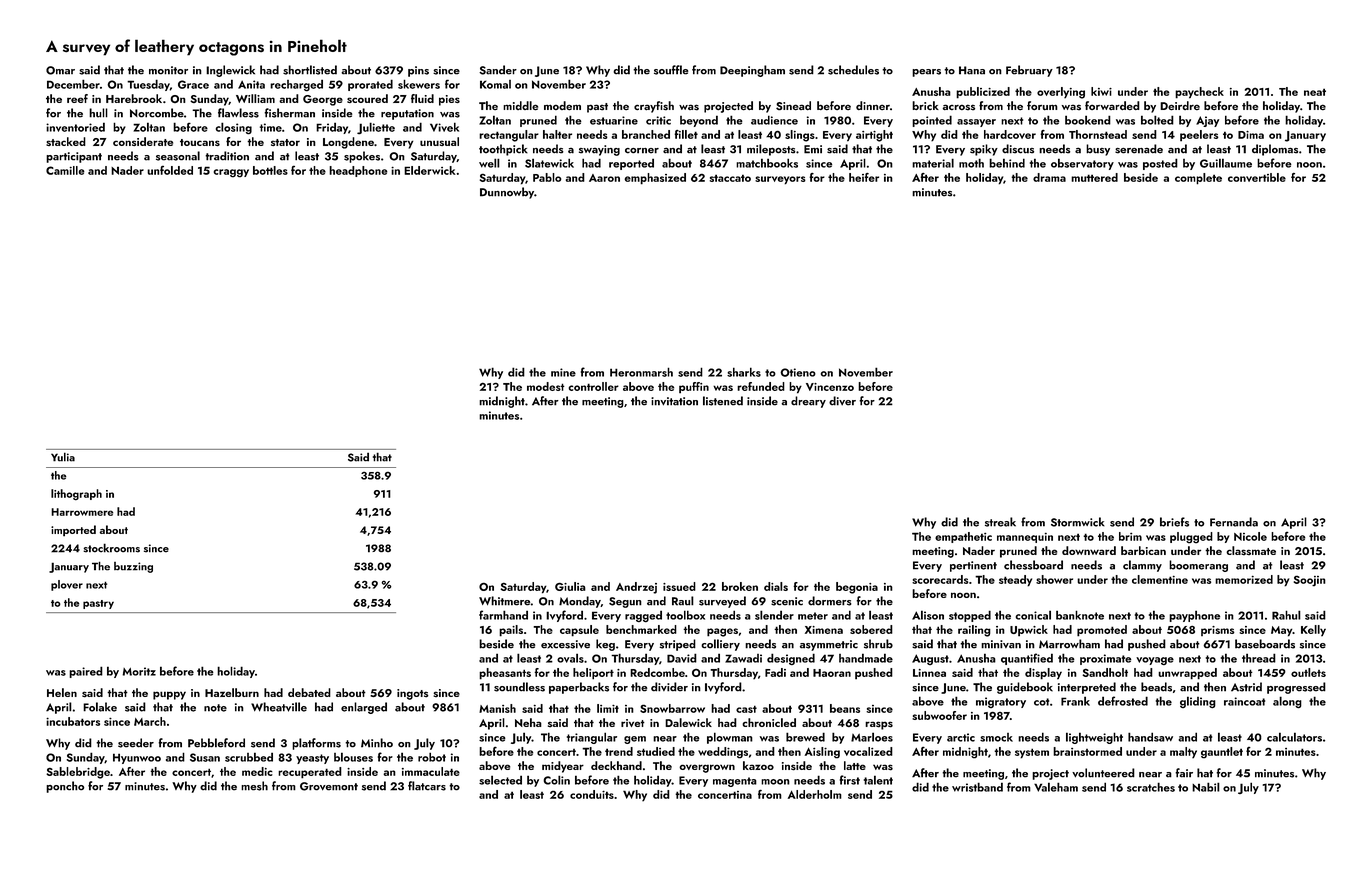 Image resolution: width=1372 pixels, height=887 pixels. What do you see at coordinates (1251, 551) in the screenshot?
I see `classmate` at bounding box center [1251, 551].
